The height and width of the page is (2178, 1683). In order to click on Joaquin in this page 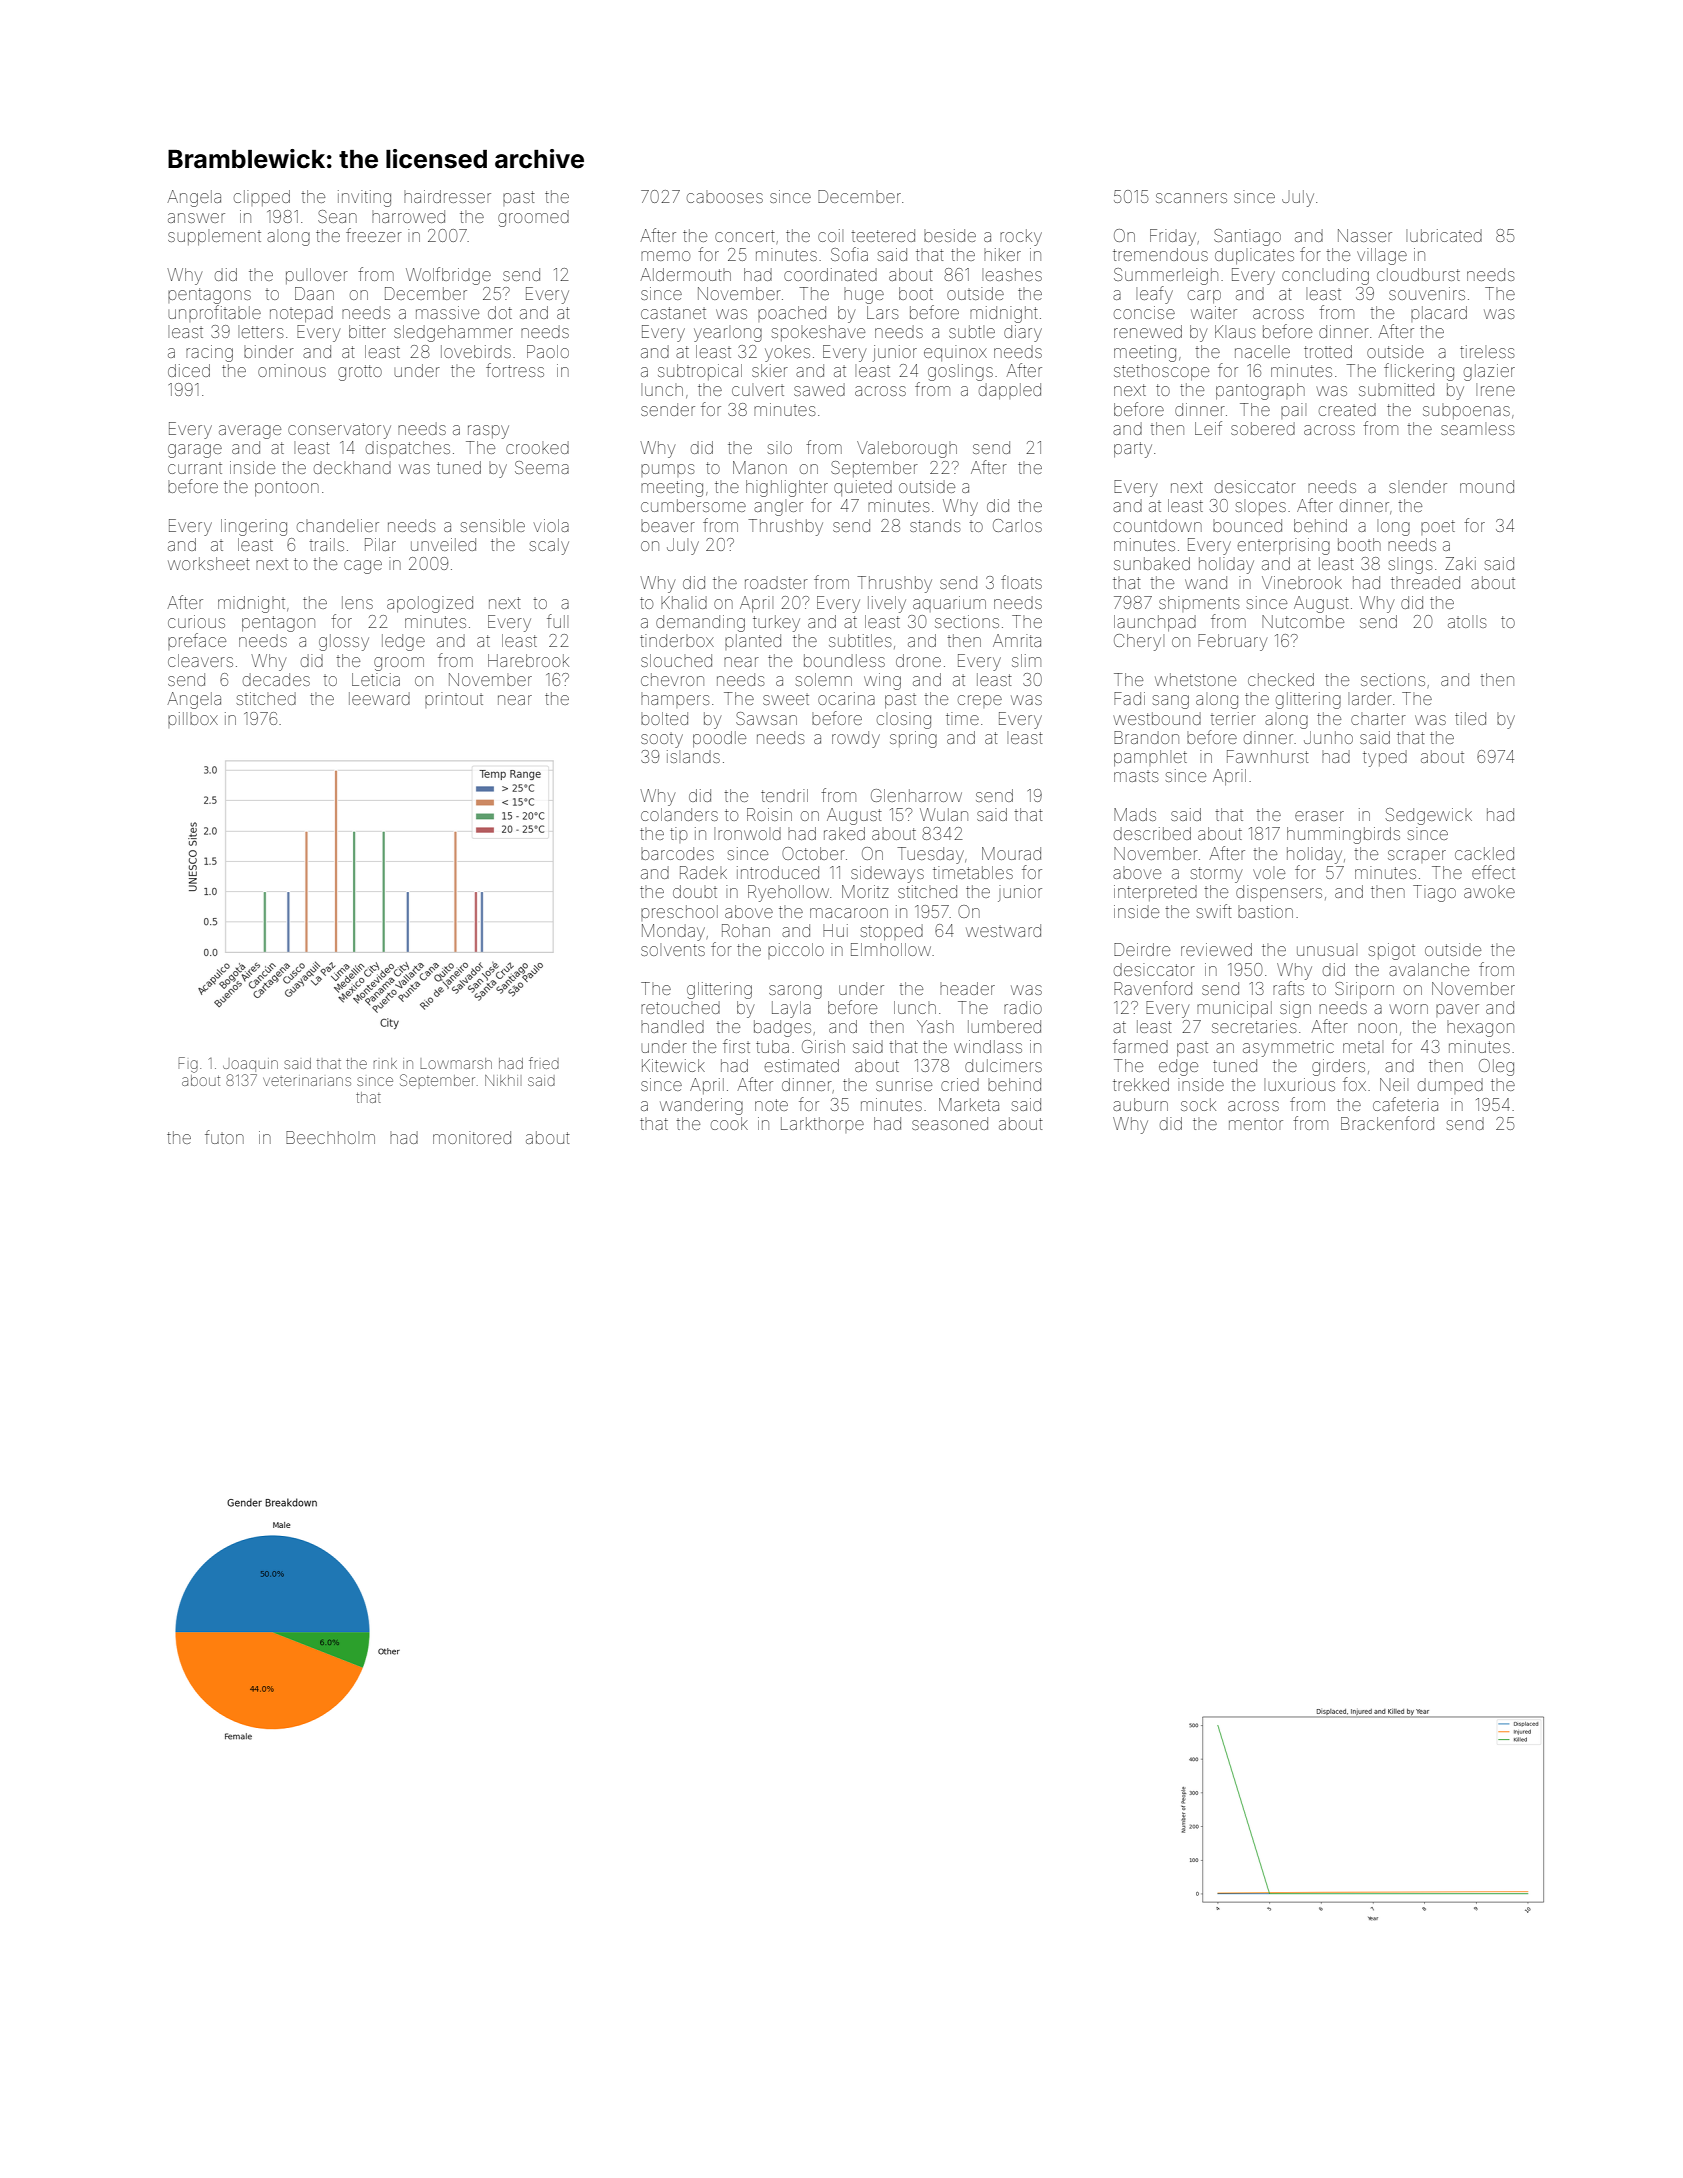, I will do `click(250, 1066)`.
